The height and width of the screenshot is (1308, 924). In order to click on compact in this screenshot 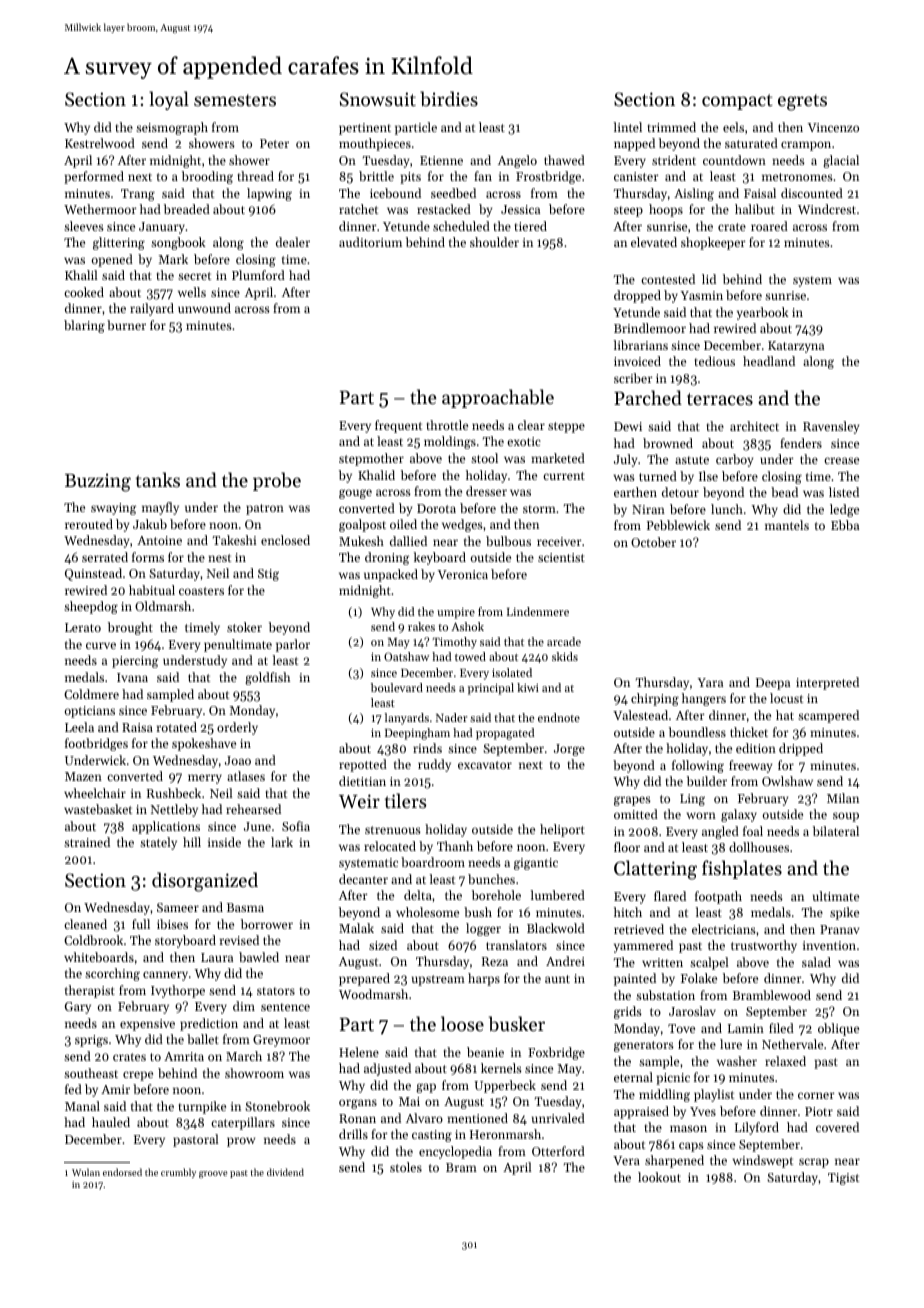, I will do `click(737, 102)`.
